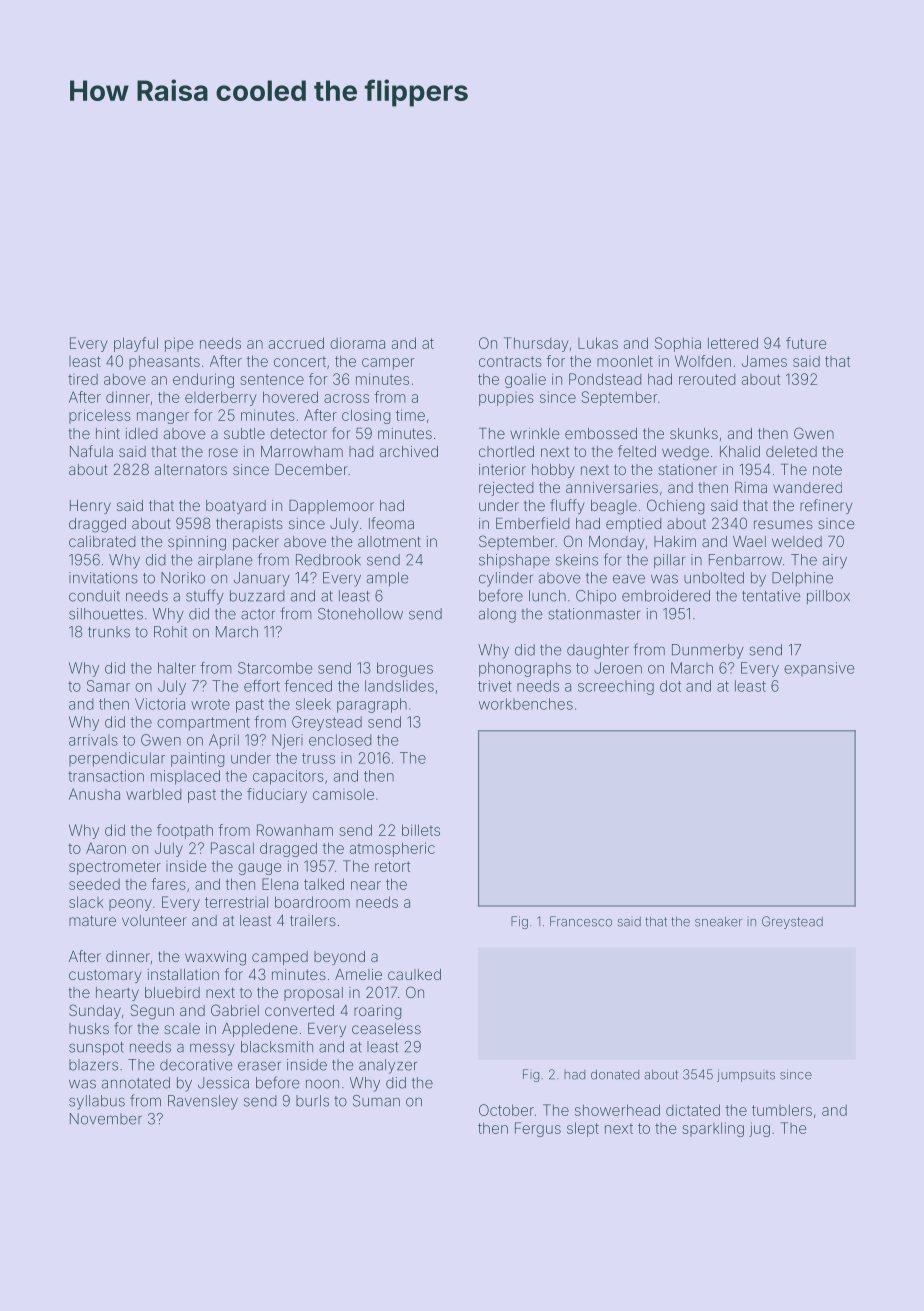 Image resolution: width=924 pixels, height=1311 pixels. Describe the element at coordinates (806, 343) in the image. I see `future` at that location.
